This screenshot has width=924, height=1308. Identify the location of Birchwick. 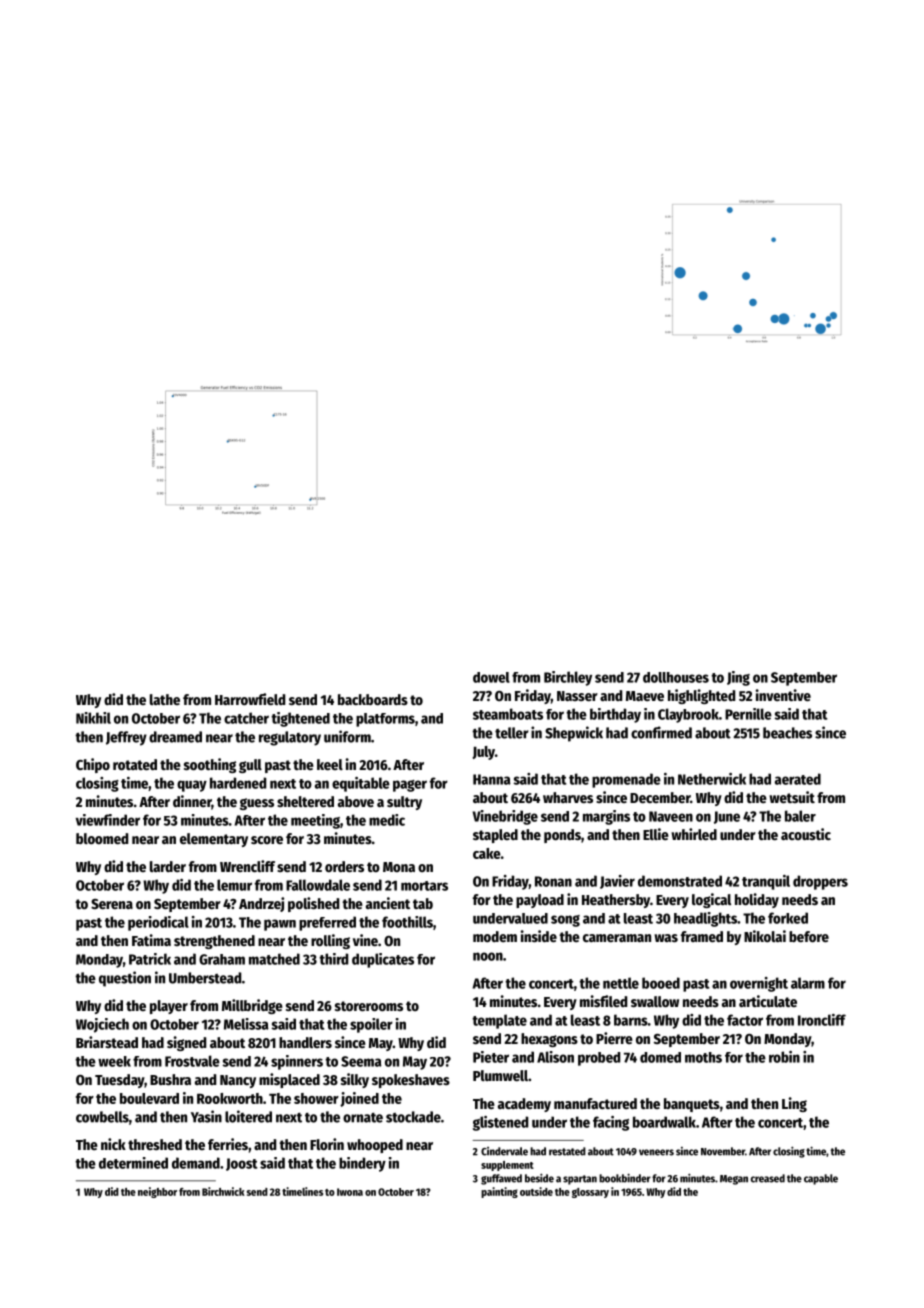
(223, 1191).
